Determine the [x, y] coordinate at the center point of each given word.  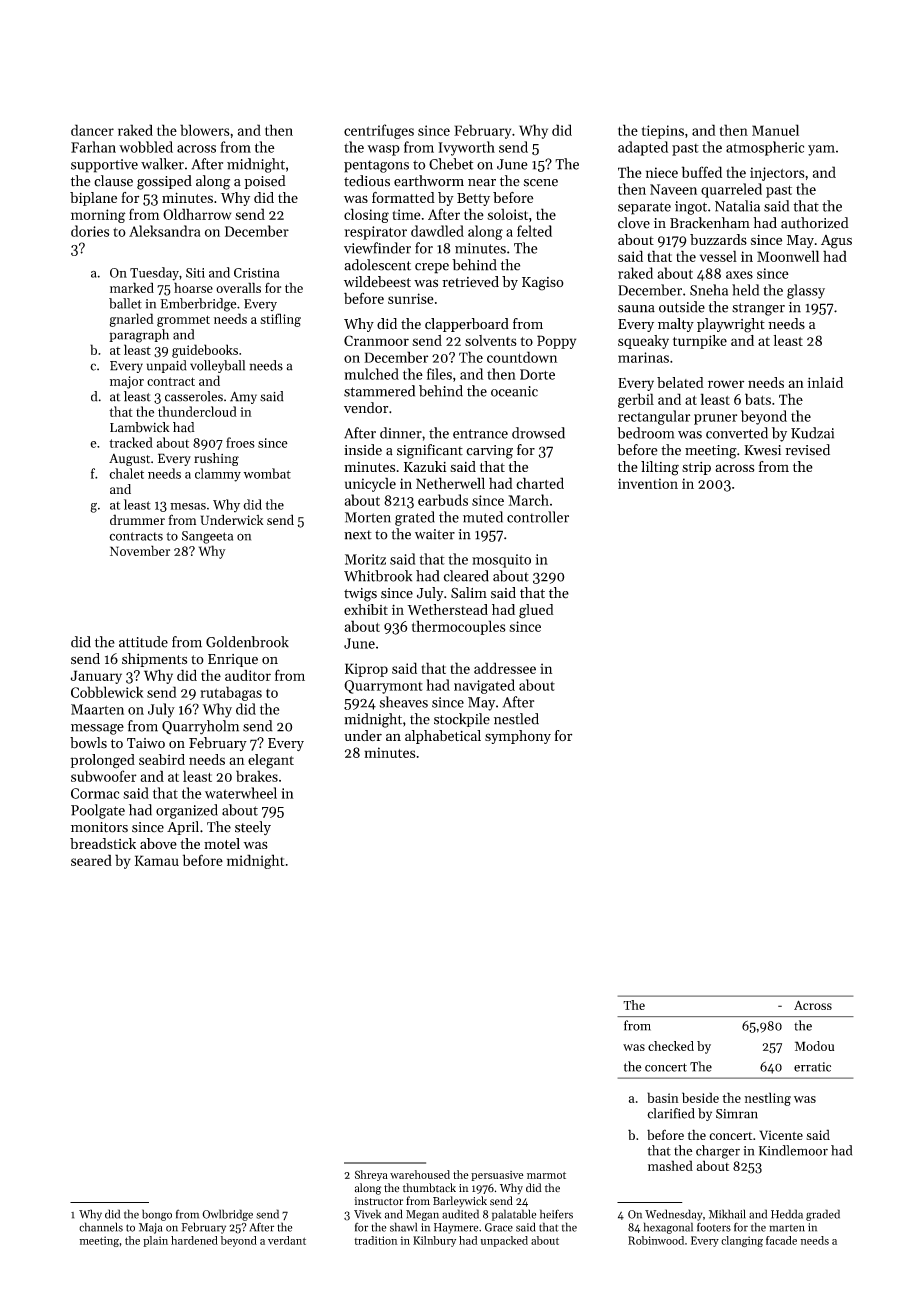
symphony [518, 737]
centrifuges [379, 131]
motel [222, 843]
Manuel [775, 130]
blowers [205, 130]
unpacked [504, 1241]
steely [253, 828]
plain [155, 1241]
